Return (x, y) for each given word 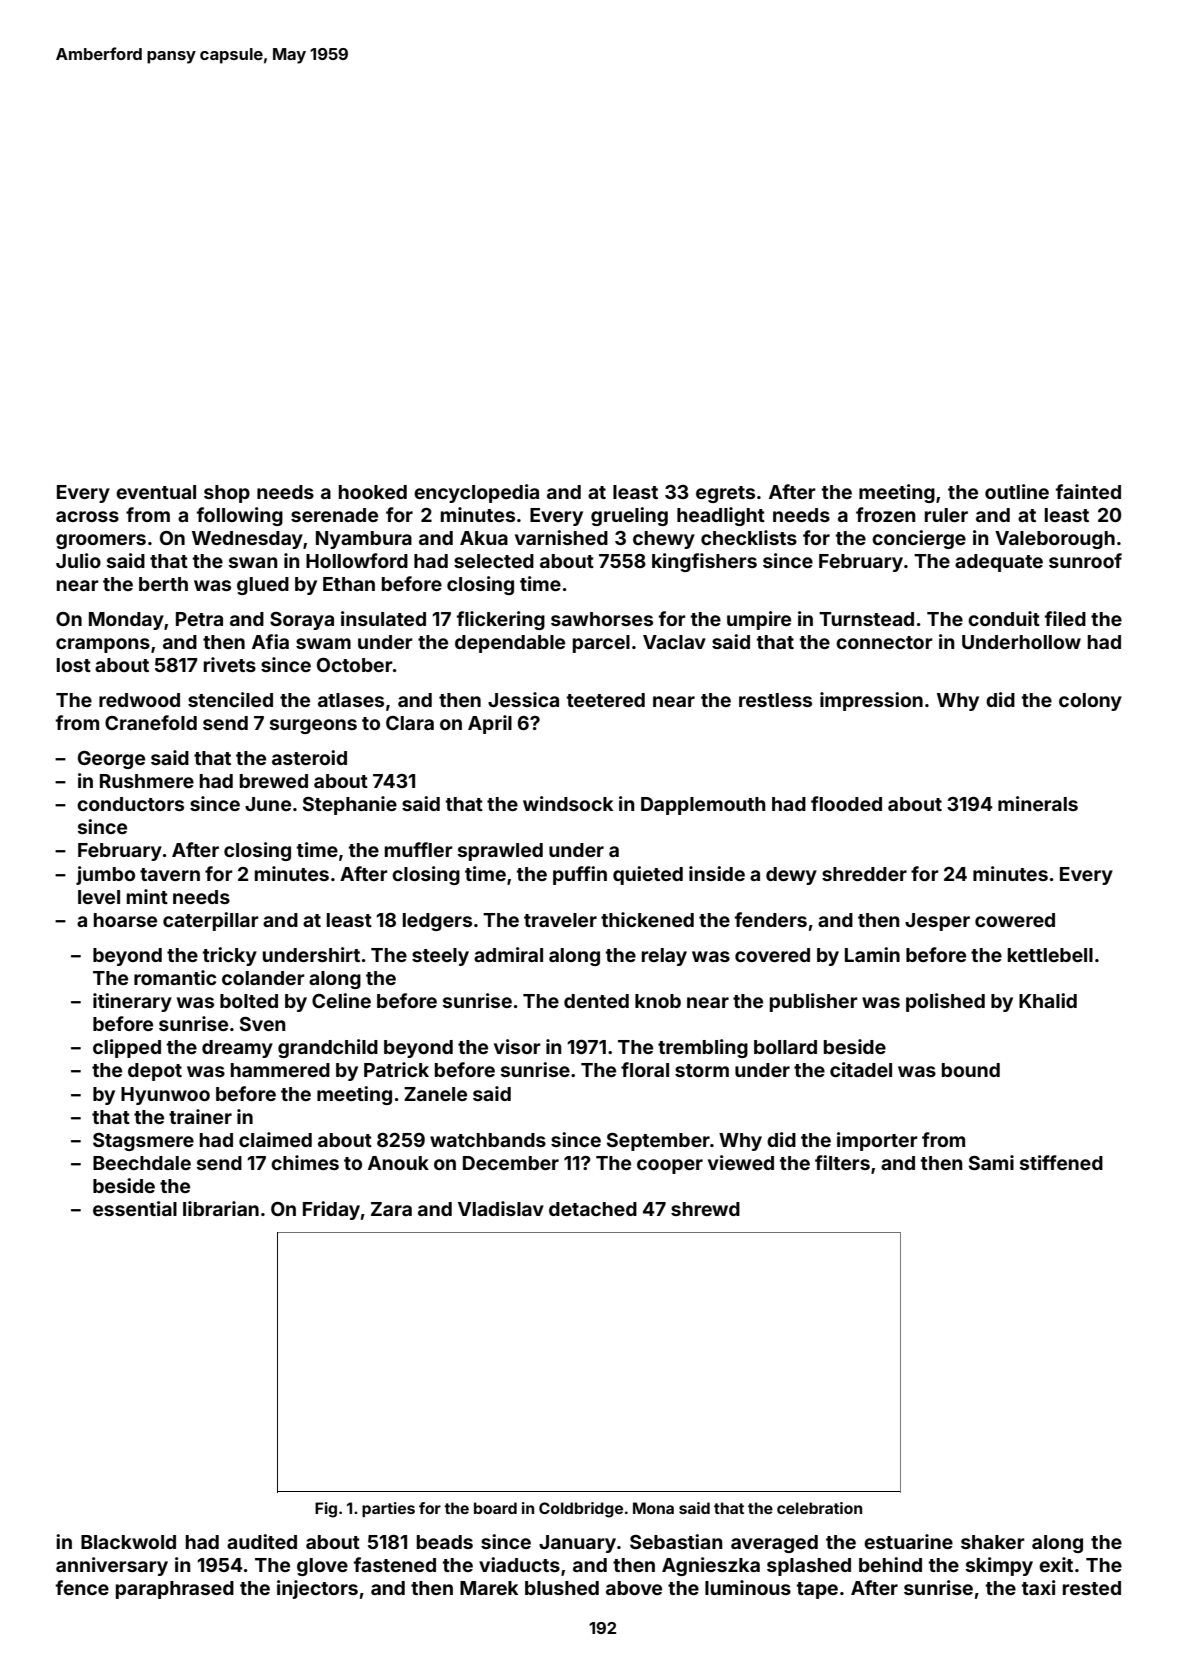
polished (945, 1002)
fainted (1088, 491)
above (634, 1588)
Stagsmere (143, 1142)
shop (227, 494)
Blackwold (128, 1542)
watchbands (488, 1140)
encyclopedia (476, 493)
